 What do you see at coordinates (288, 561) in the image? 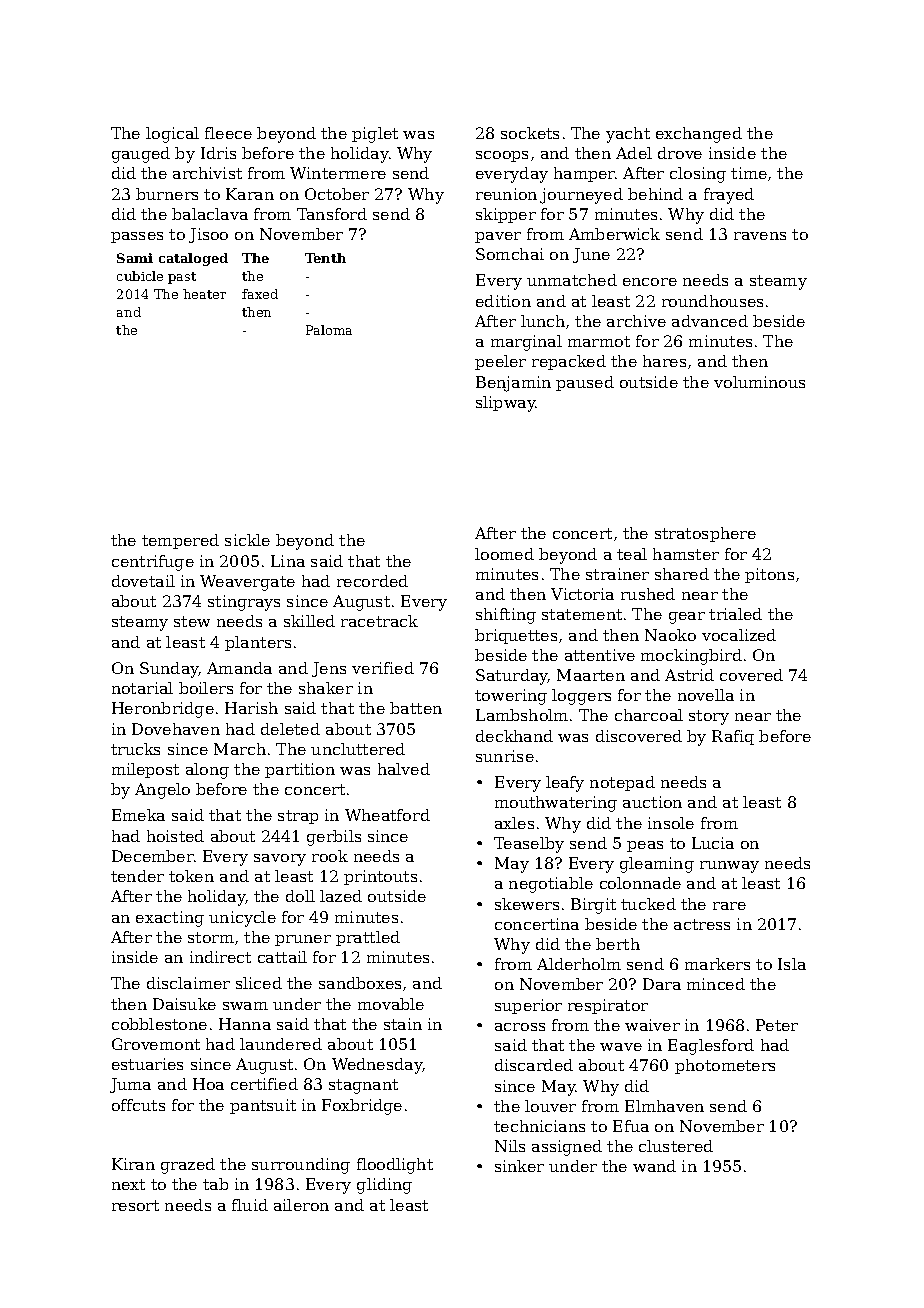
I see `Lina` at bounding box center [288, 561].
